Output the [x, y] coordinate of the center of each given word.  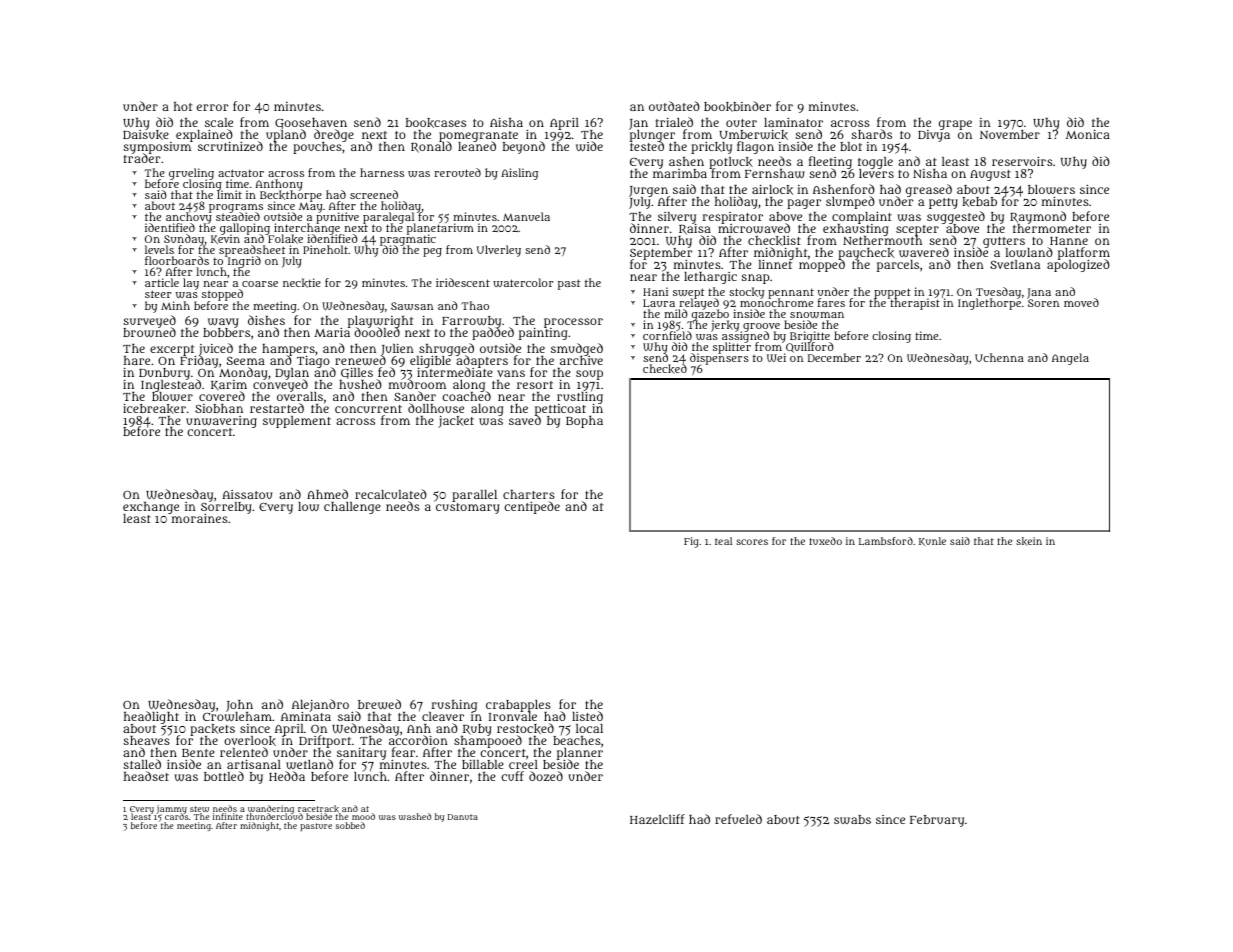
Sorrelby [226, 509]
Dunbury [164, 374]
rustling [580, 398]
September [661, 254]
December [834, 357]
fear [403, 752]
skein [1029, 541]
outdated [674, 106]
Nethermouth [882, 241]
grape [955, 125]
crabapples [518, 706]
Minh [175, 305]
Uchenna [999, 357]
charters [529, 494]
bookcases [436, 123]
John [239, 706]
